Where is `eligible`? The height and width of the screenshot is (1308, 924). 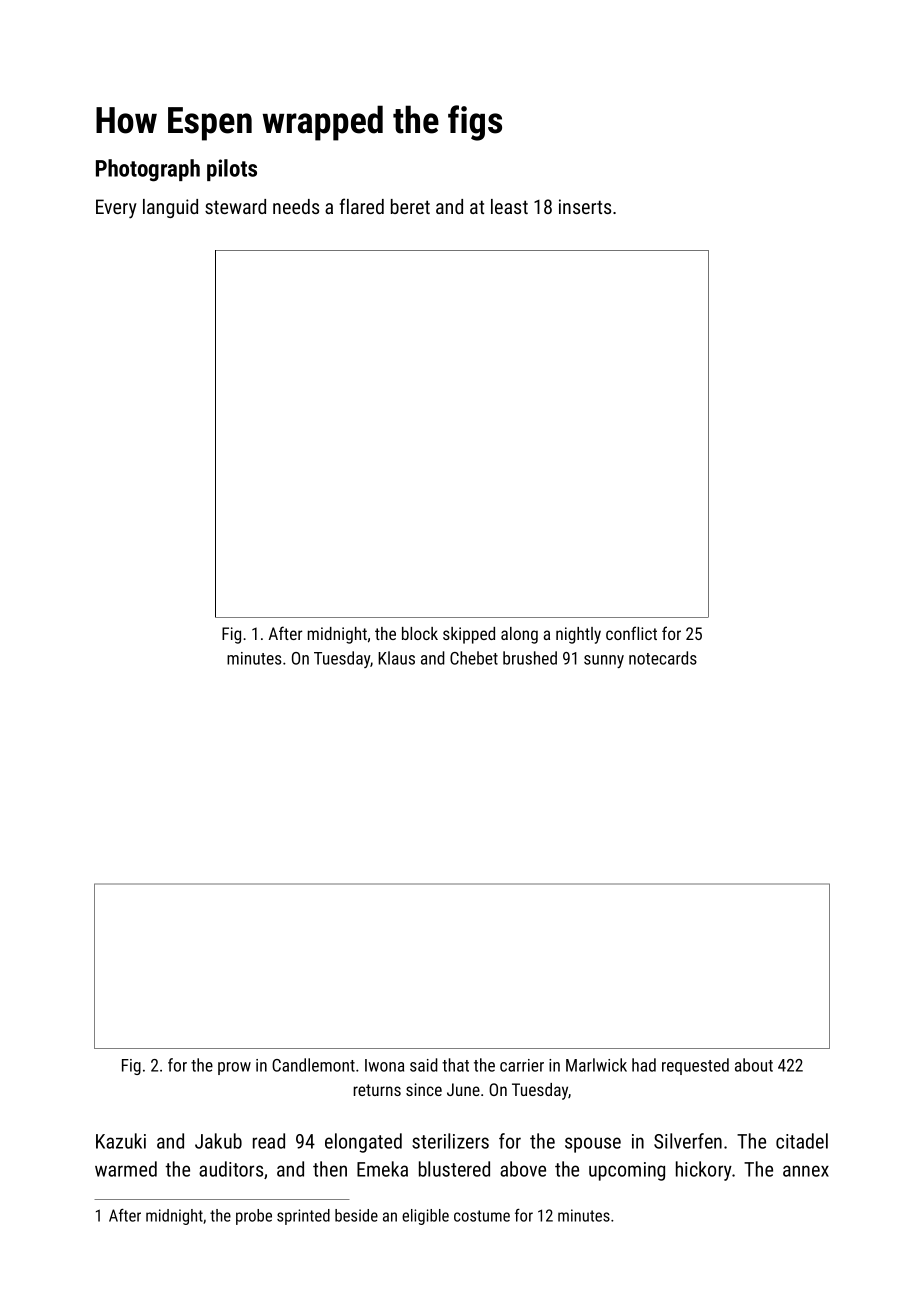
eligible is located at coordinates (425, 1217).
